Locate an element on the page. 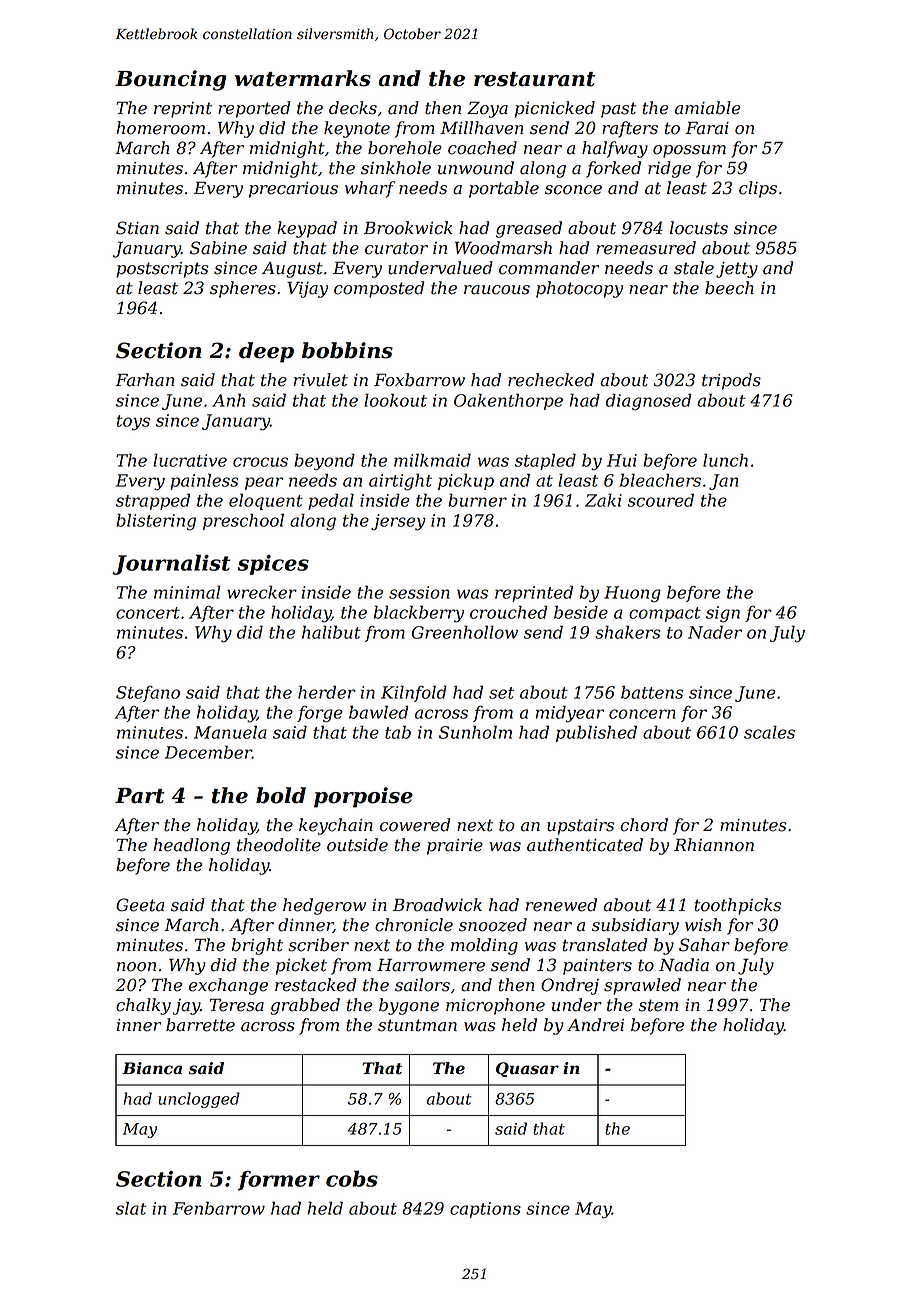 The height and width of the document is (1314, 924). theodolite is located at coordinates (279, 845).
